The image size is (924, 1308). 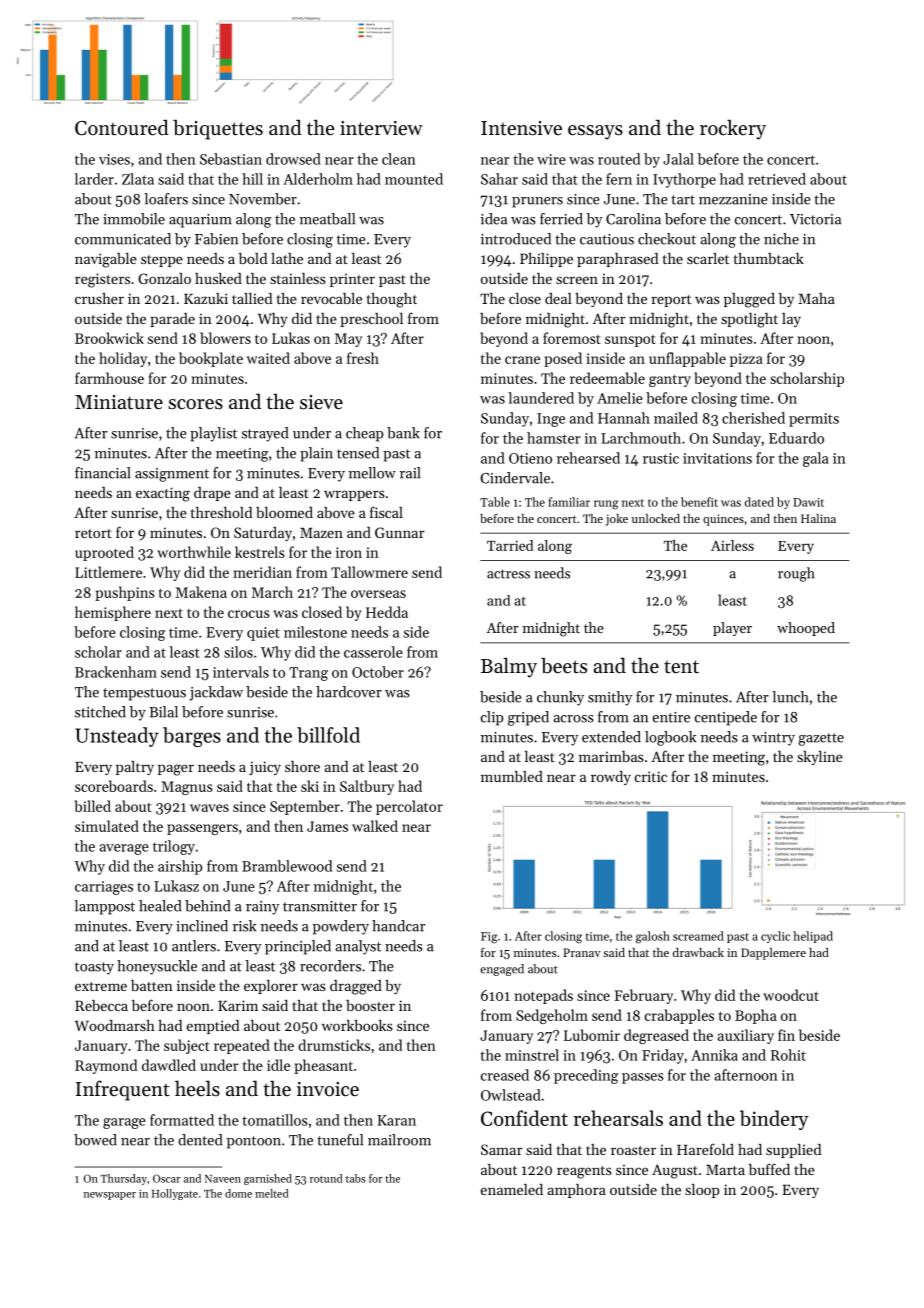 What do you see at coordinates (175, 1194) in the screenshot?
I see `Hollygate` at bounding box center [175, 1194].
